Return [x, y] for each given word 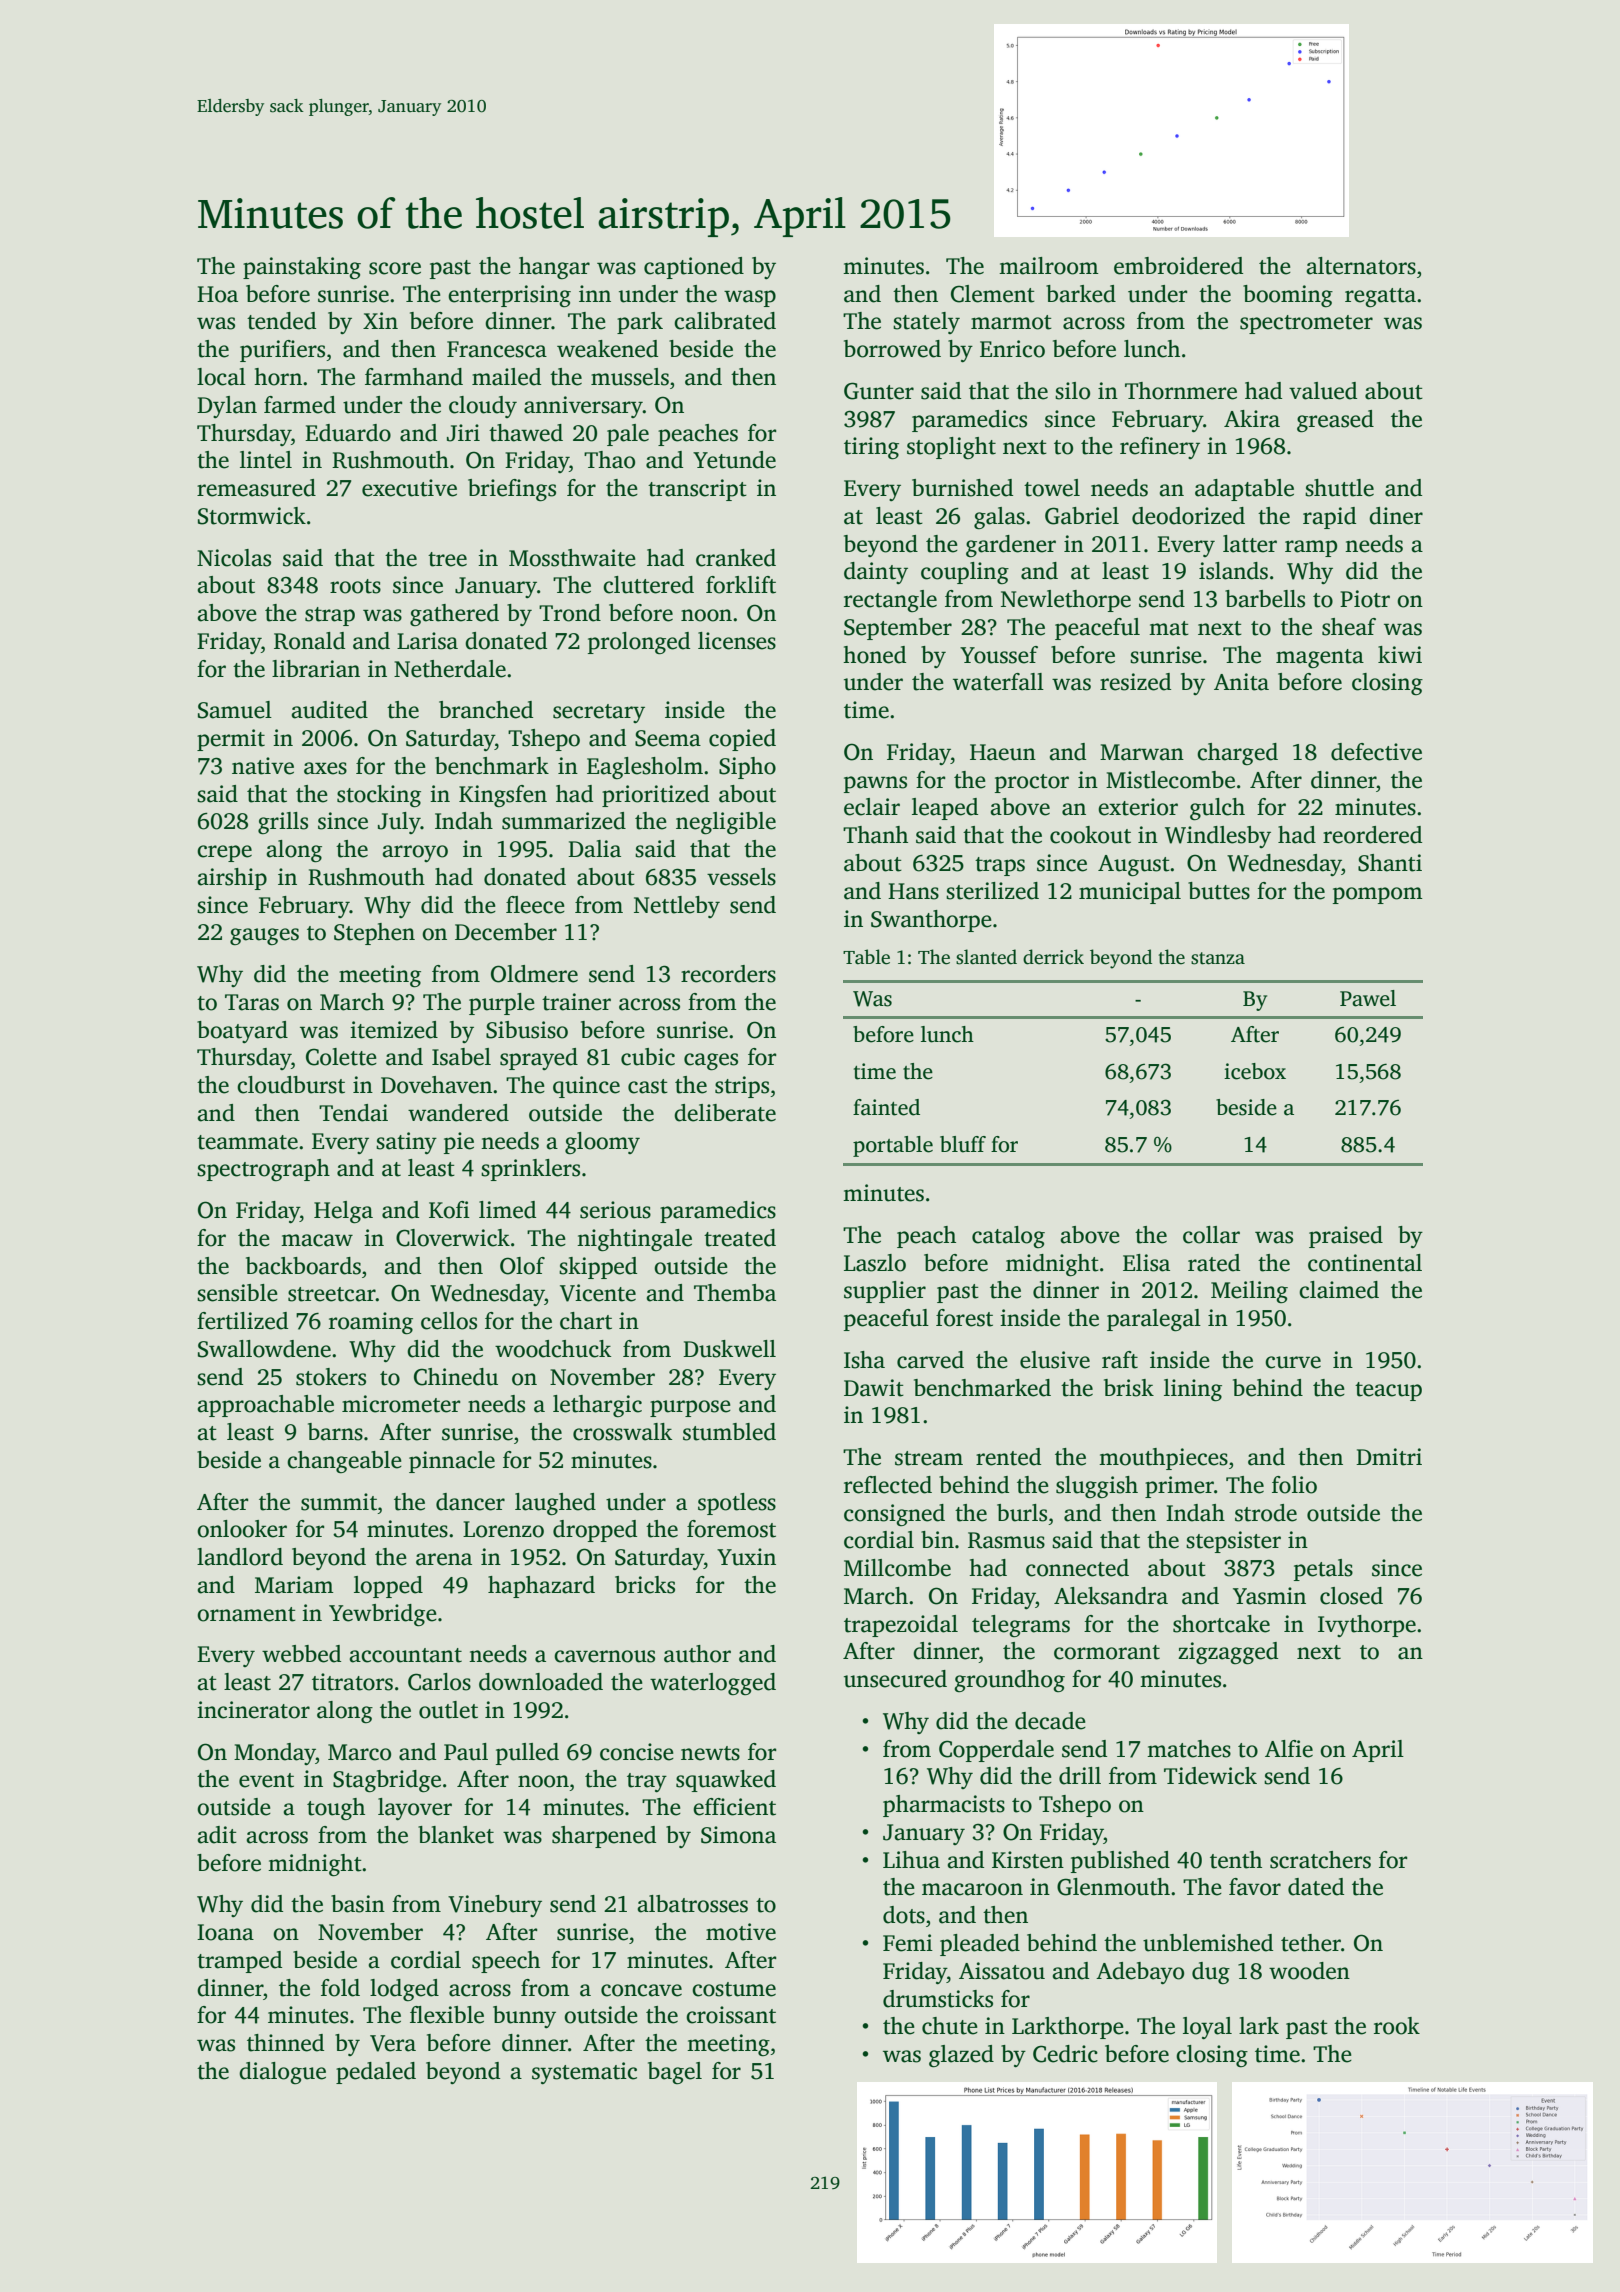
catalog [1008, 1237]
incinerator [253, 1710]
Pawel [1368, 998]
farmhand [414, 377]
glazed [961, 2056]
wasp [750, 298]
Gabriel [1082, 516]
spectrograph [263, 1170]
